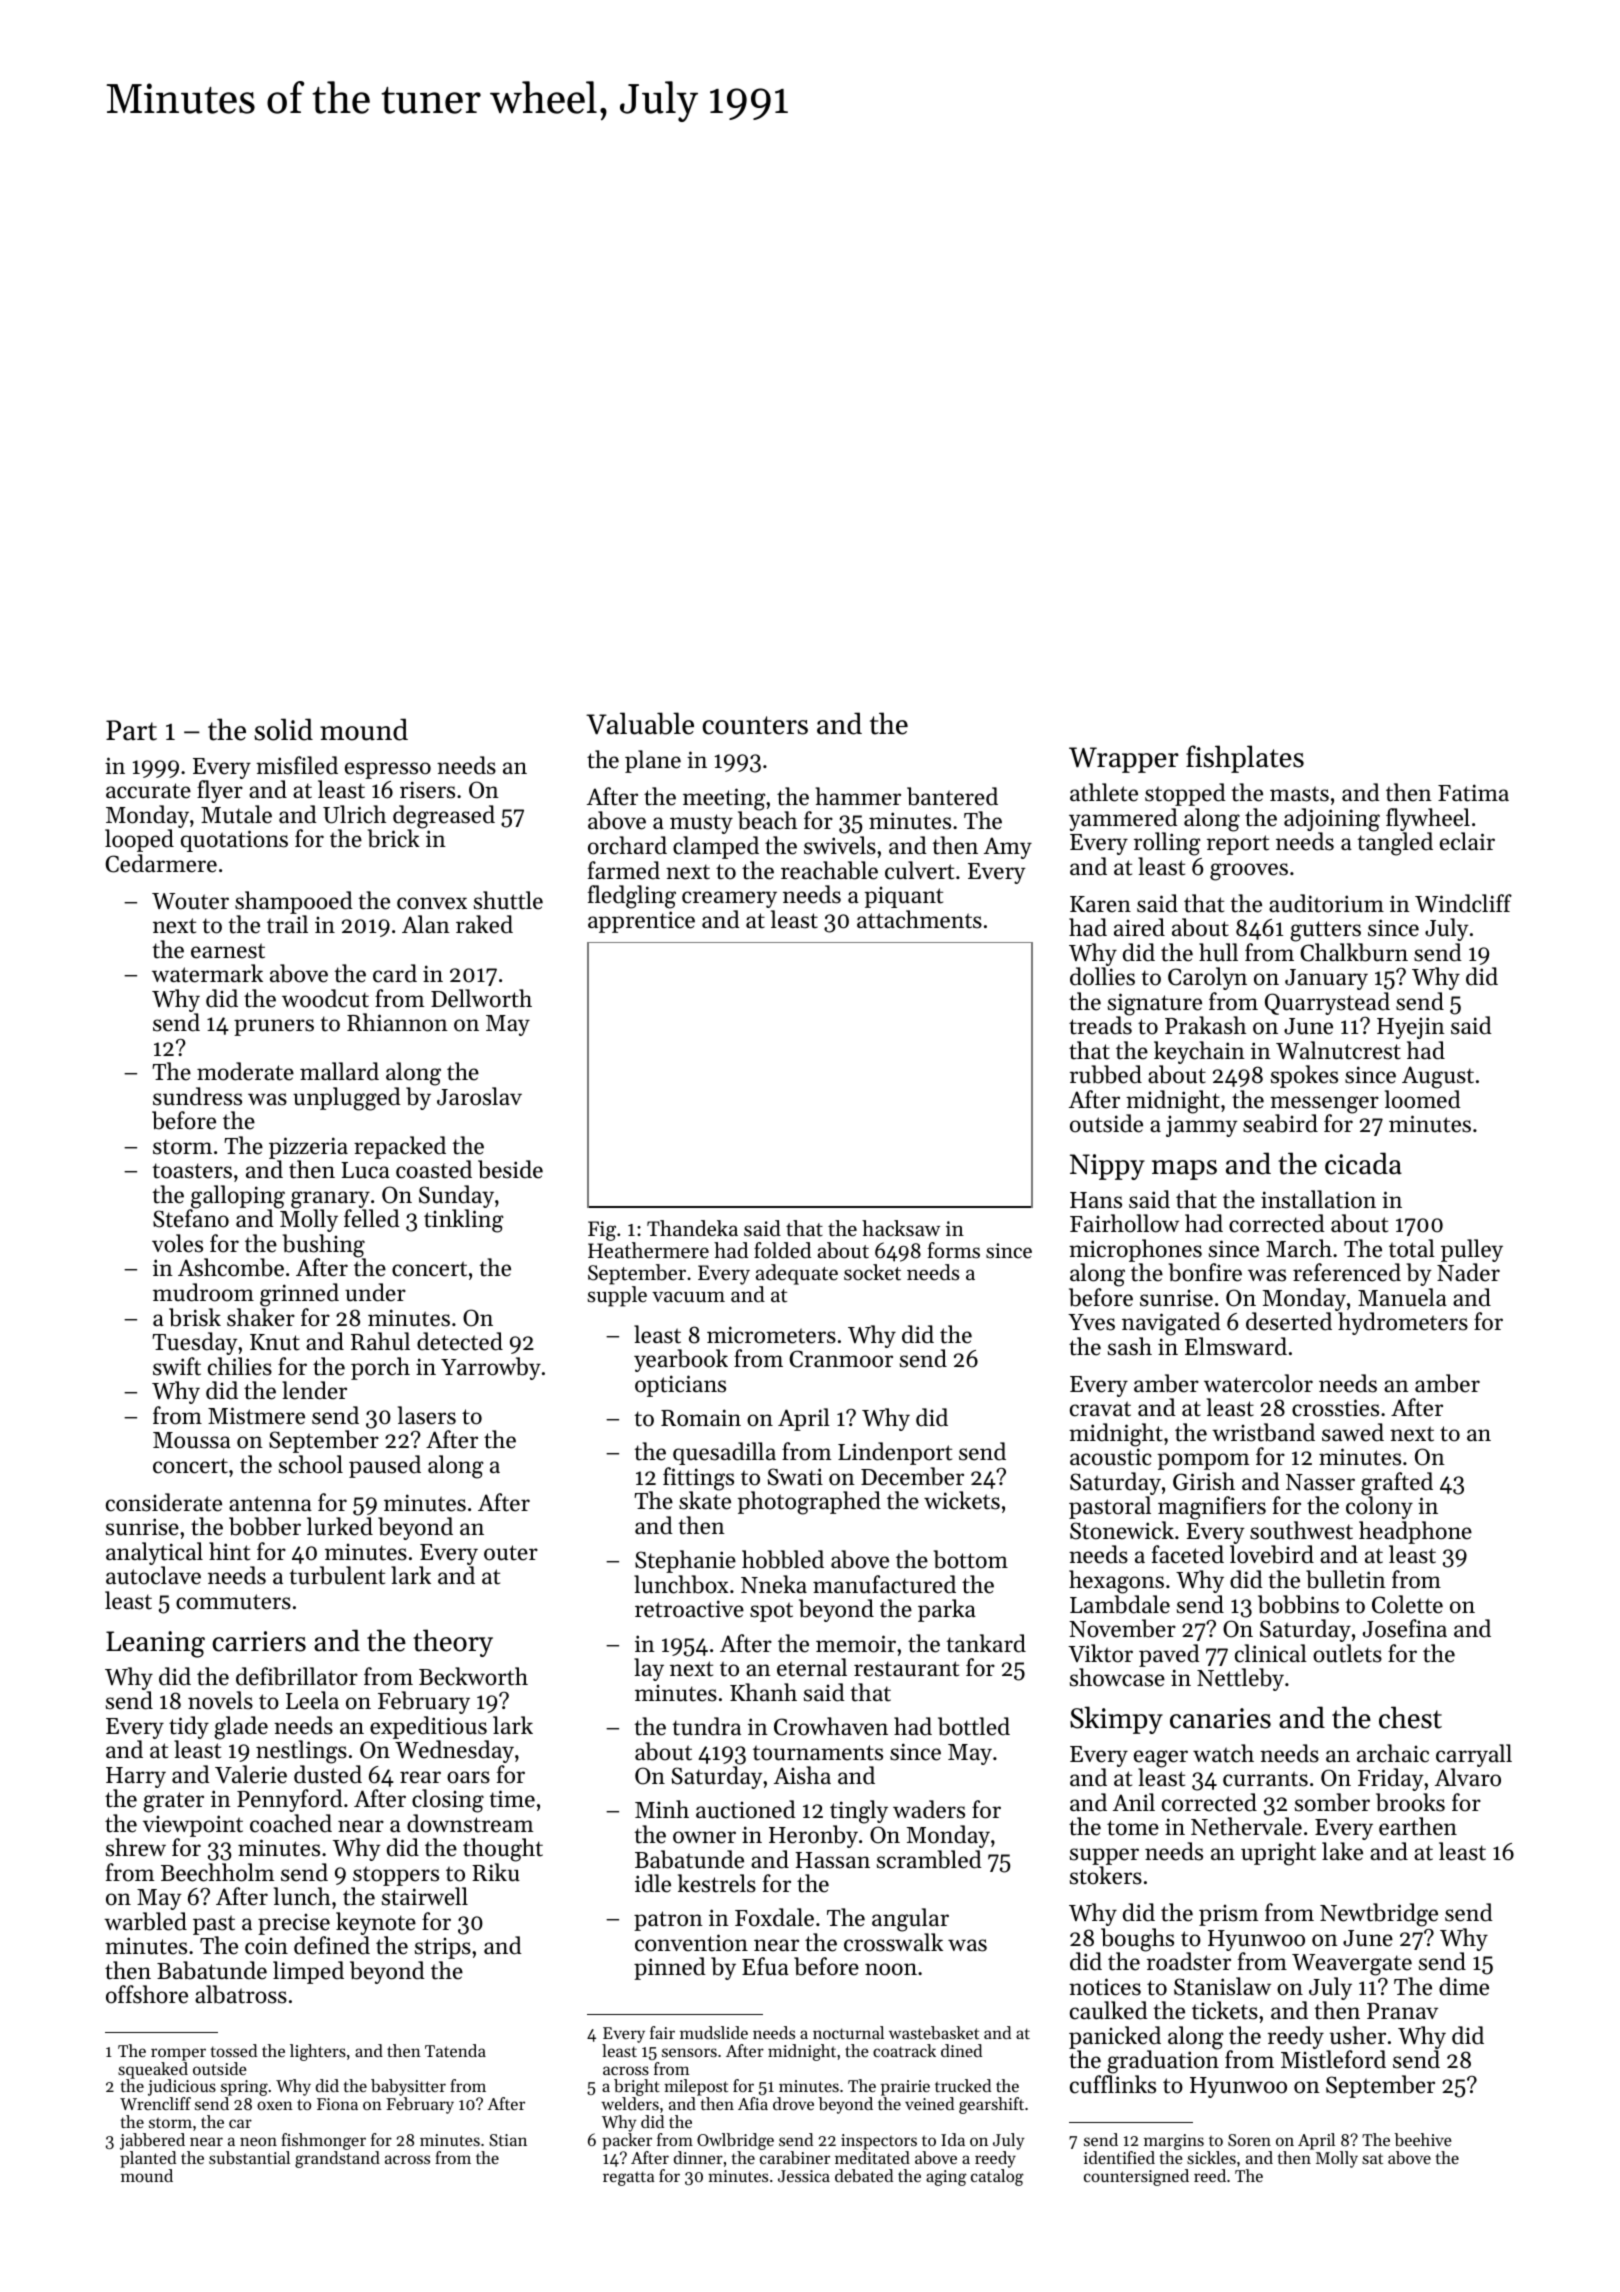 Image resolution: width=1620 pixels, height=2292 pixels. Describe the element at coordinates (1245, 759) in the screenshot. I see `fishplates` at that location.
